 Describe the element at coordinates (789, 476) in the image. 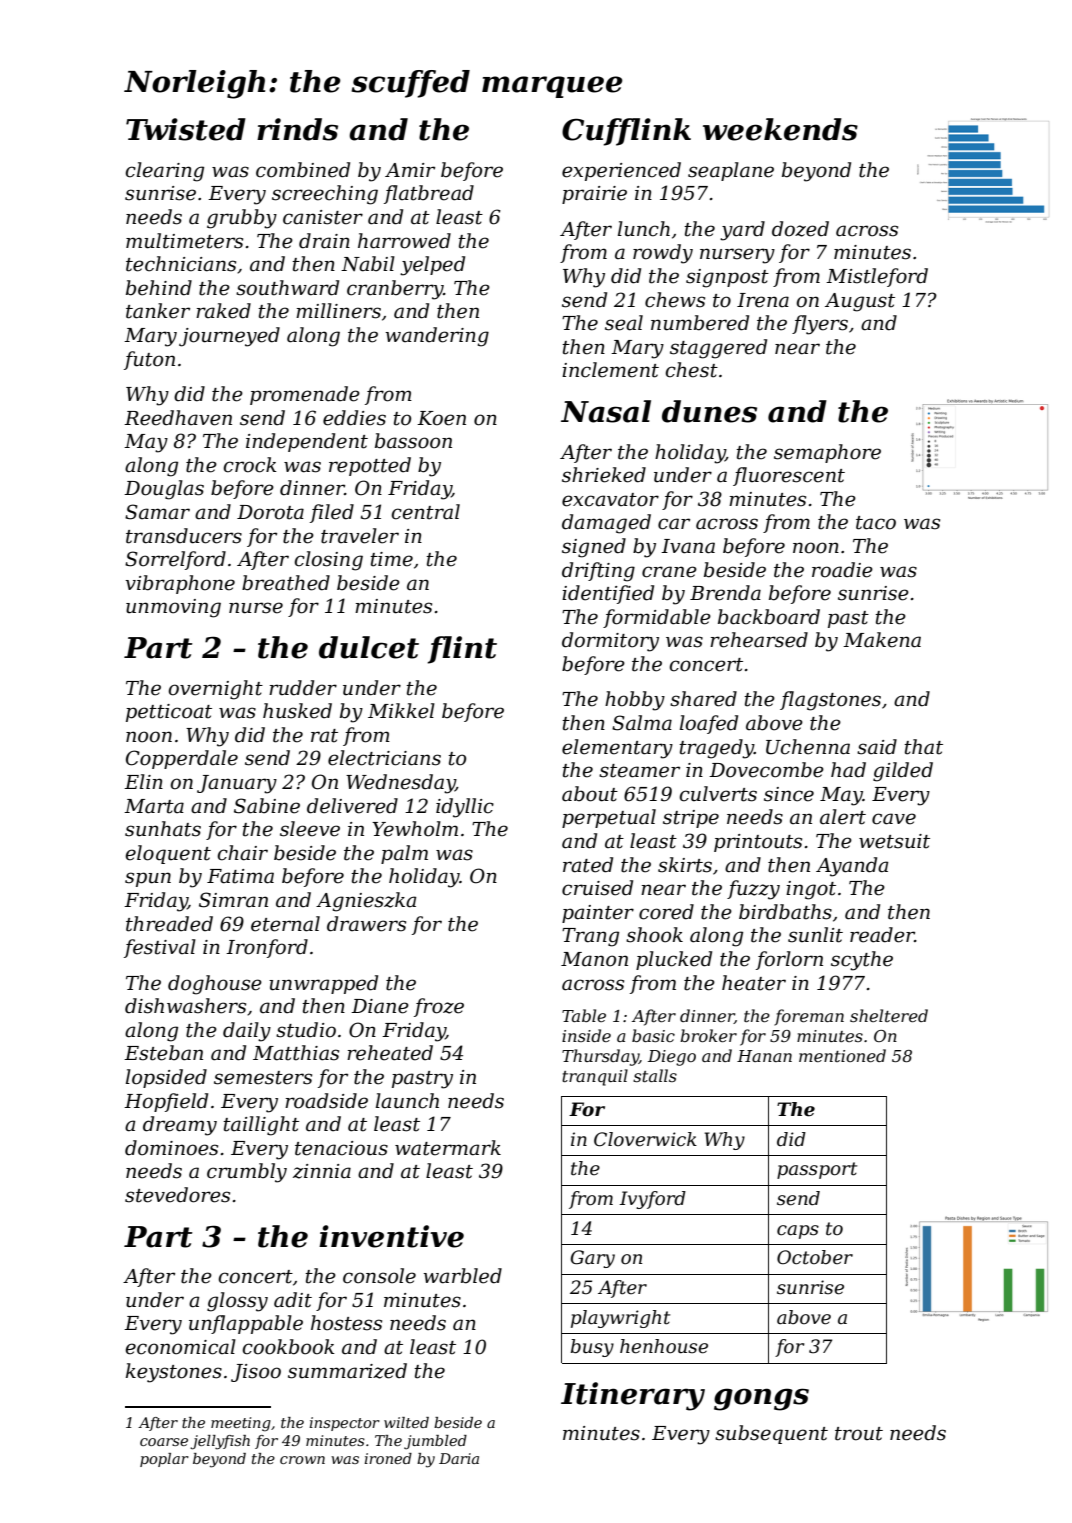

I see `fluorescent` at that location.
